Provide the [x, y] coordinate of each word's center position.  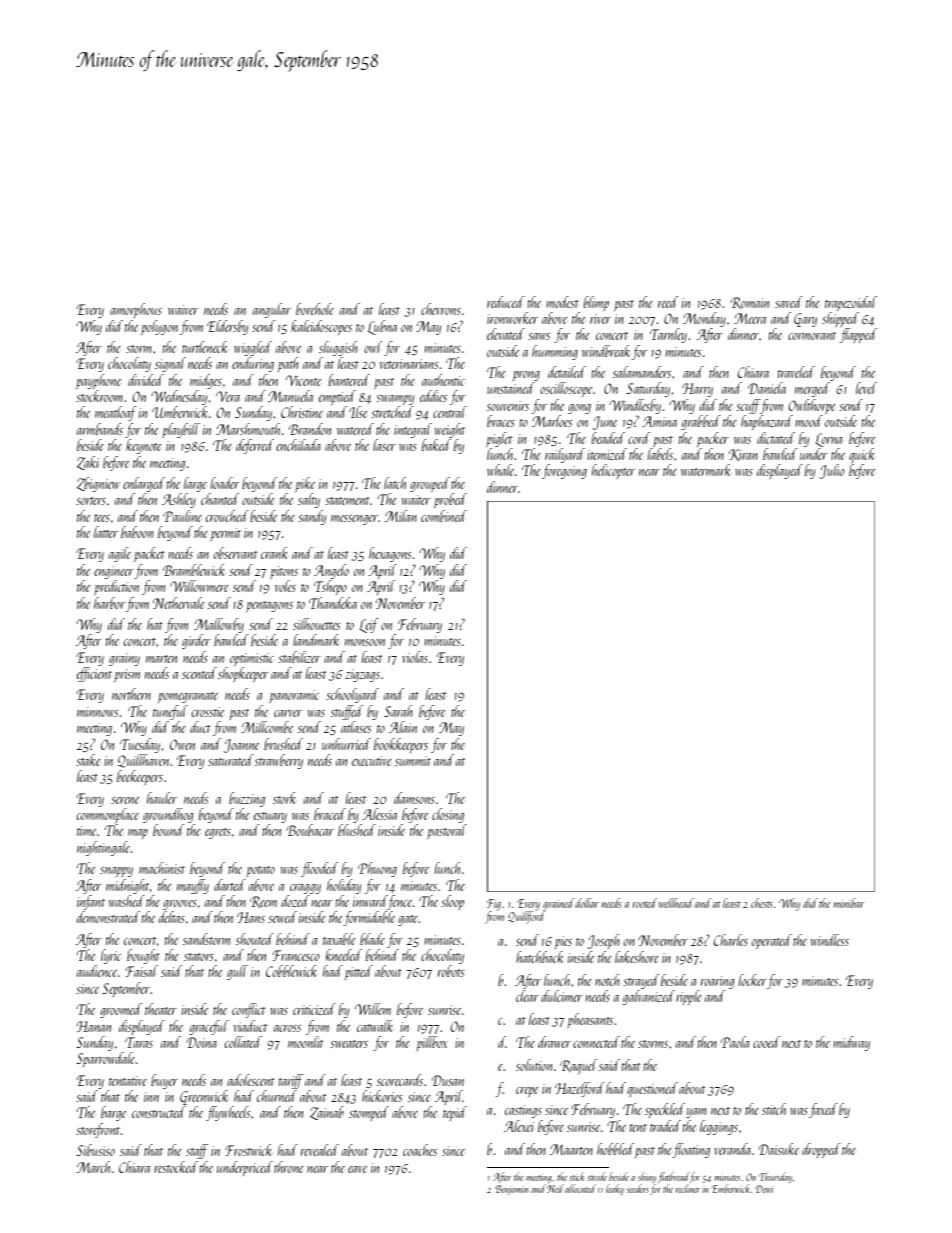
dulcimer [561, 996]
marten [161, 659]
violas [415, 657]
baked [436, 445]
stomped [369, 1113]
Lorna [828, 440]
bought [143, 956]
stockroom [100, 396]
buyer [164, 1081]
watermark [706, 470]
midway [852, 1043]
